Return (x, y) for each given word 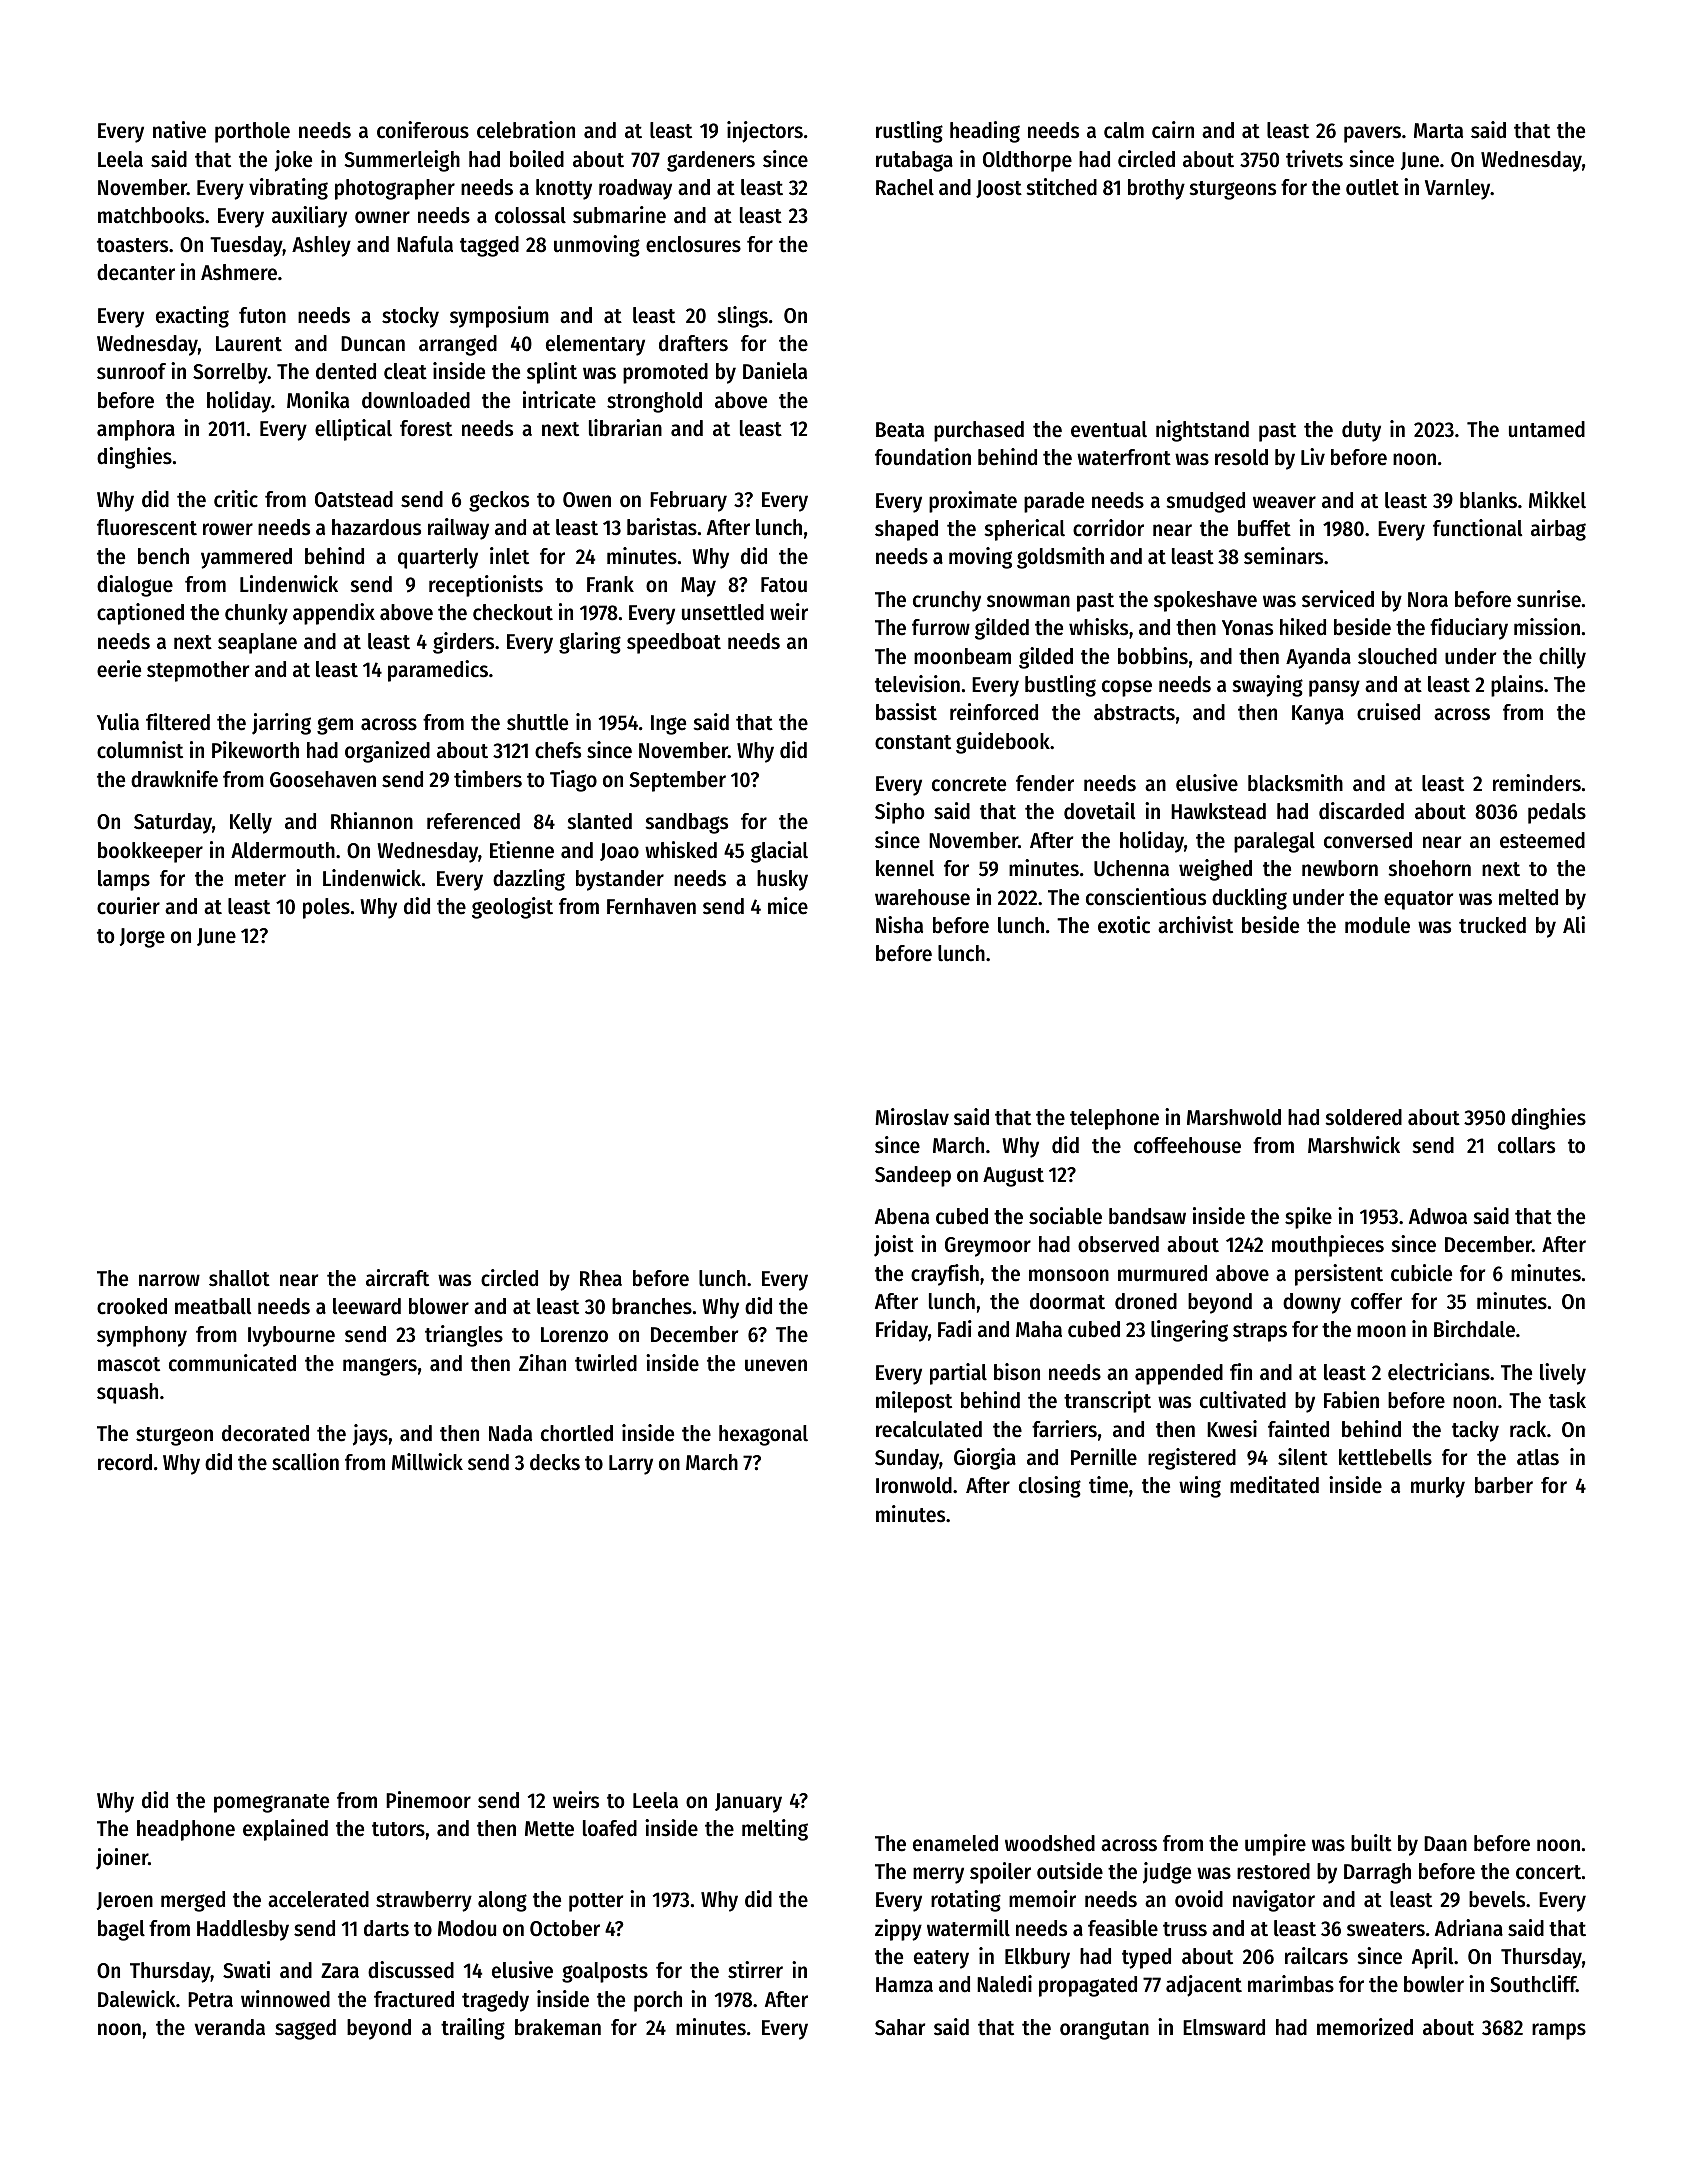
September (678, 781)
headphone (186, 1830)
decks (555, 1462)
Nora (1428, 600)
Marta (1438, 131)
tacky (1475, 1431)
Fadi (955, 1329)
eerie (119, 669)
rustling (909, 132)
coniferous (423, 130)
